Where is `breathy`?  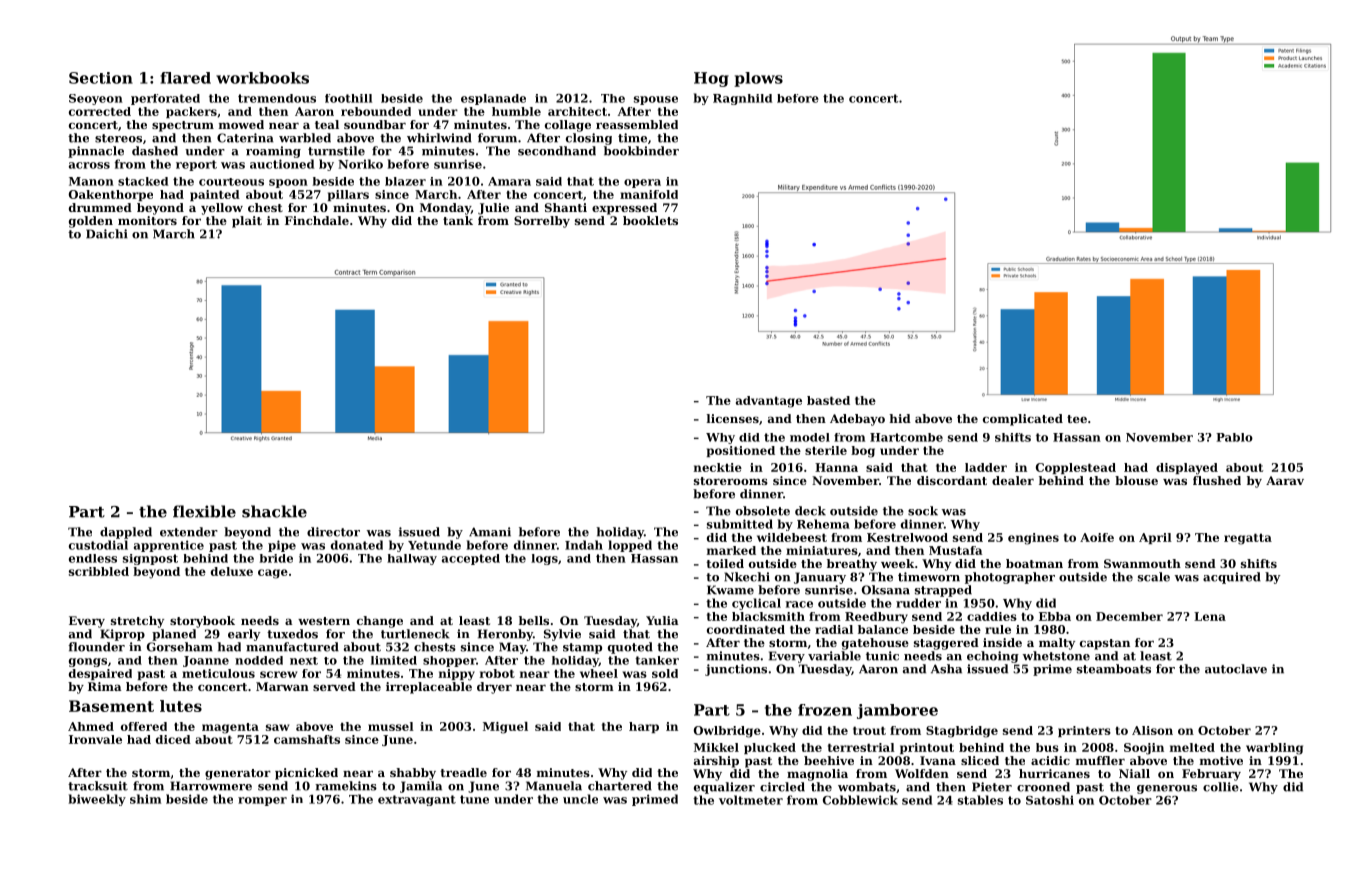 breathy is located at coordinates (852, 565).
